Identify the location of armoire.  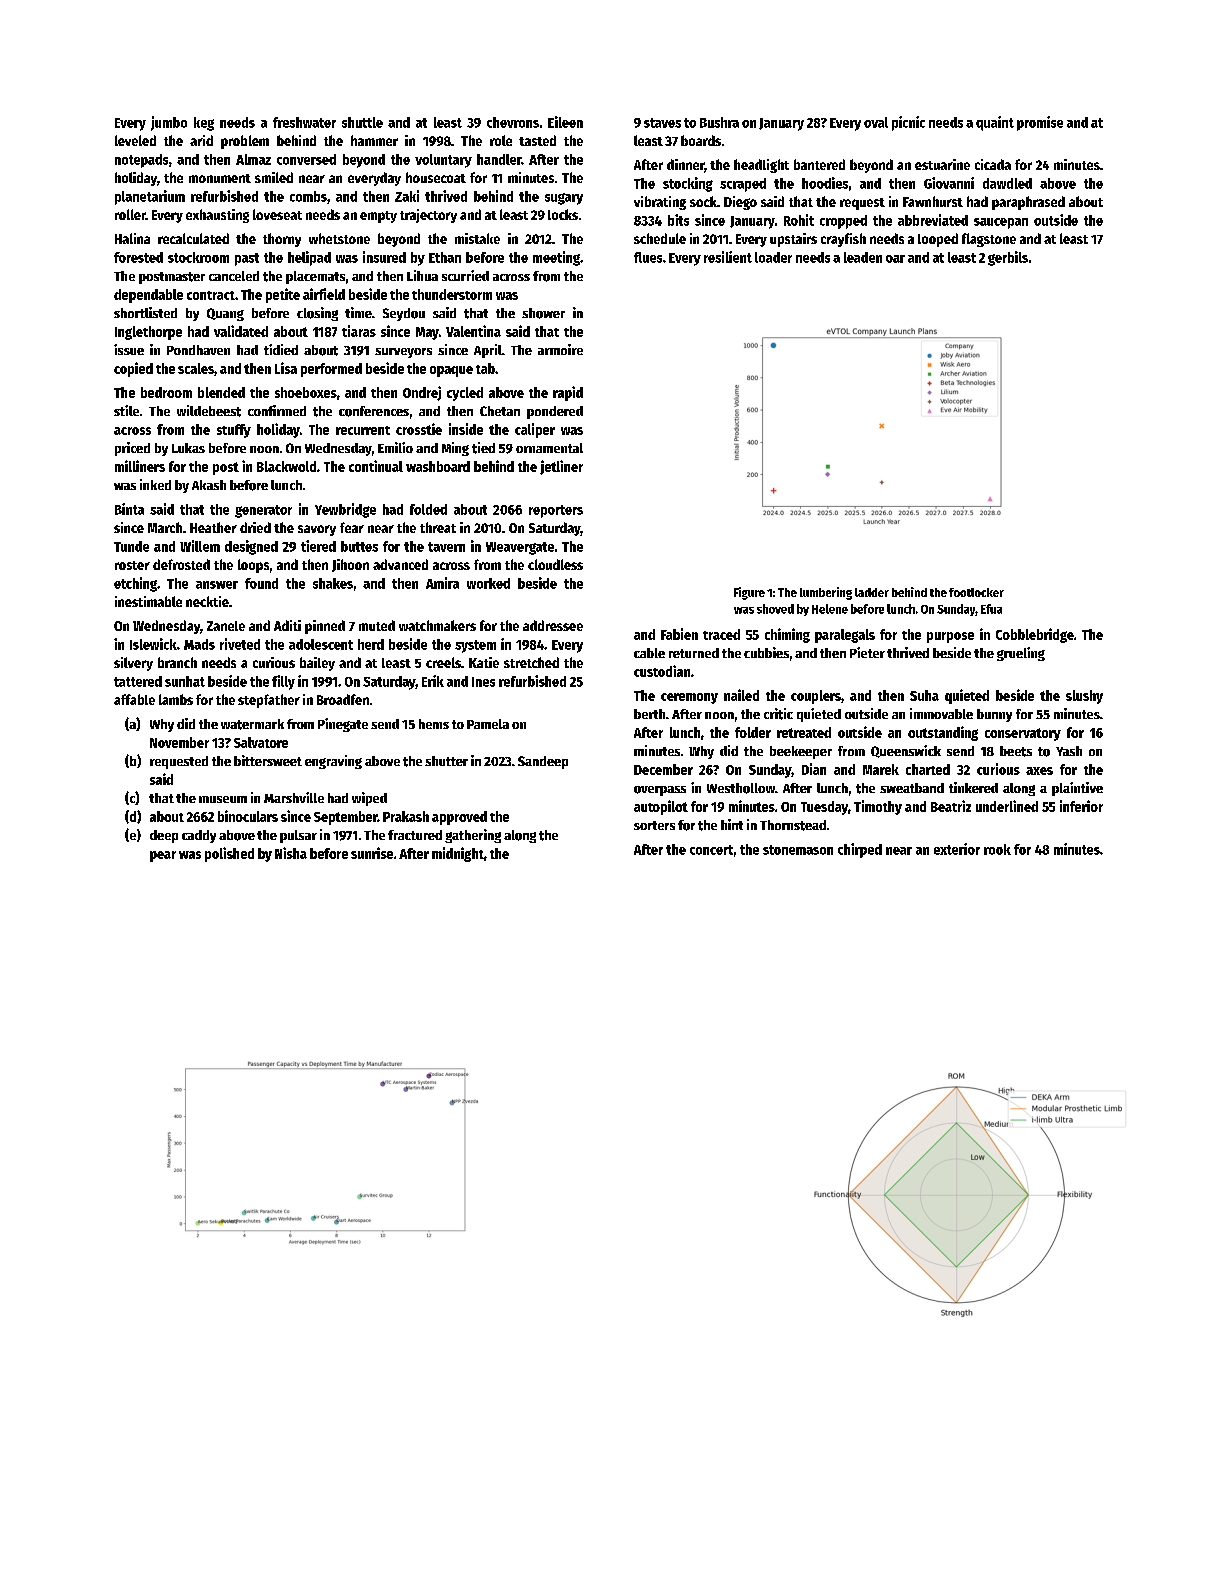
(560, 349).
